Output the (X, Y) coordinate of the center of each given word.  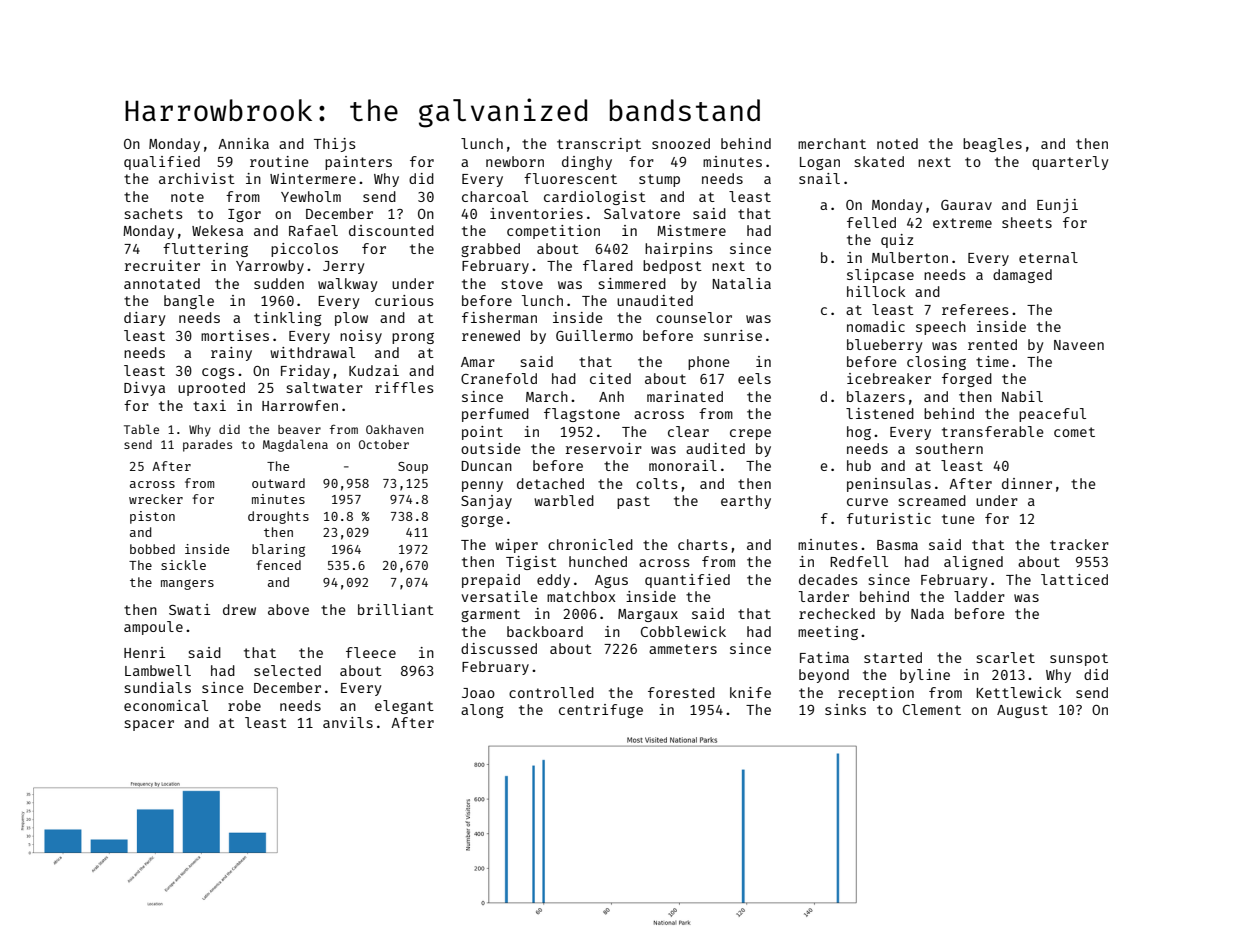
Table (141, 429)
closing (936, 363)
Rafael (313, 230)
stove (522, 284)
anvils (348, 722)
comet (1074, 432)
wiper (516, 546)
